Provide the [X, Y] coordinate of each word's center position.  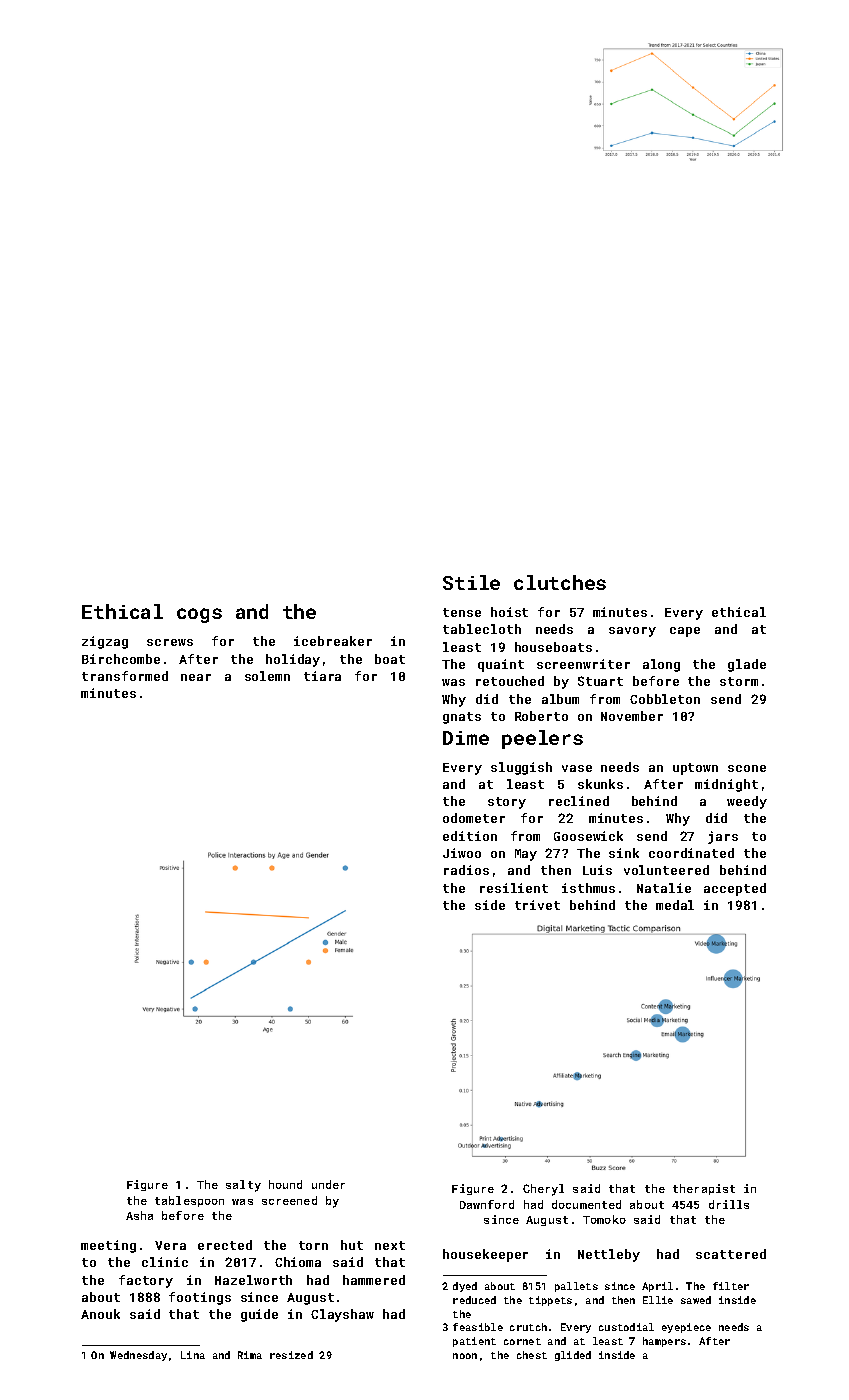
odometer [474, 818]
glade [747, 665]
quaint [501, 665]
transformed [125, 676]
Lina [193, 1355]
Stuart [600, 681]
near [196, 677]
